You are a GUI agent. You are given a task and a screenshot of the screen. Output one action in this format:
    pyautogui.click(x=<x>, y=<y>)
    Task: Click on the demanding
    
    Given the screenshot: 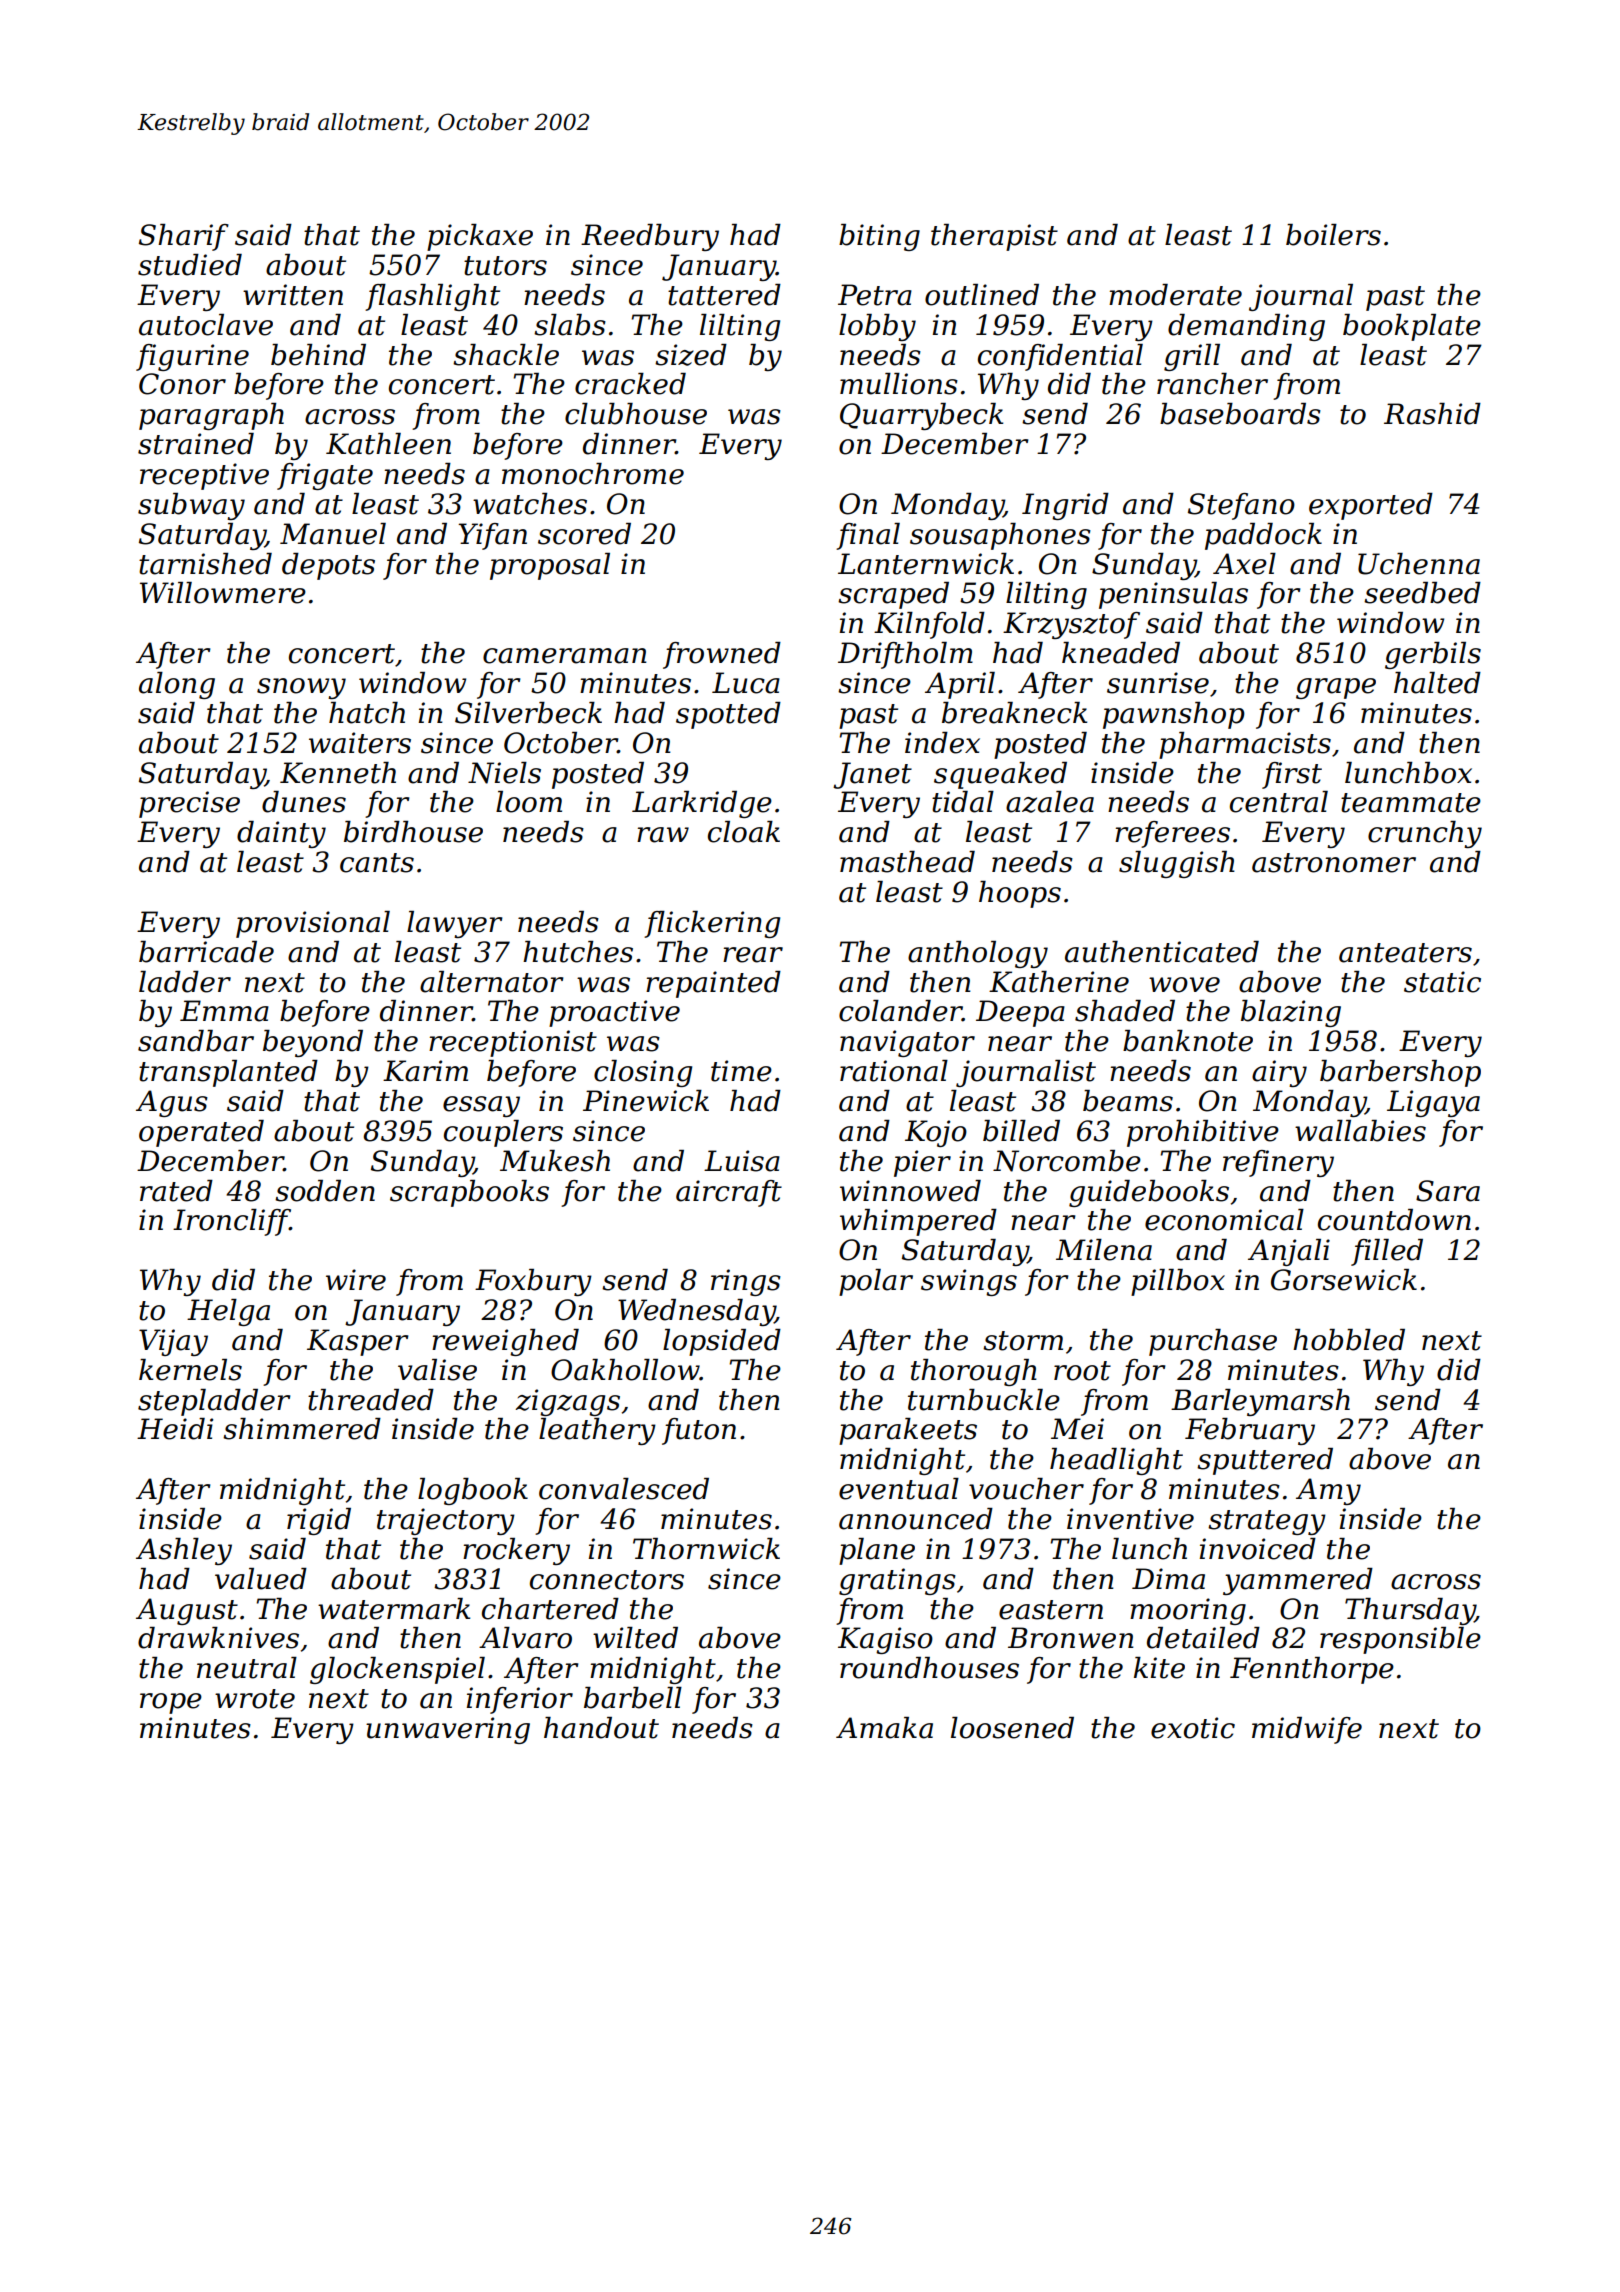 What is the action you would take?
    pyautogui.click(x=1246, y=327)
